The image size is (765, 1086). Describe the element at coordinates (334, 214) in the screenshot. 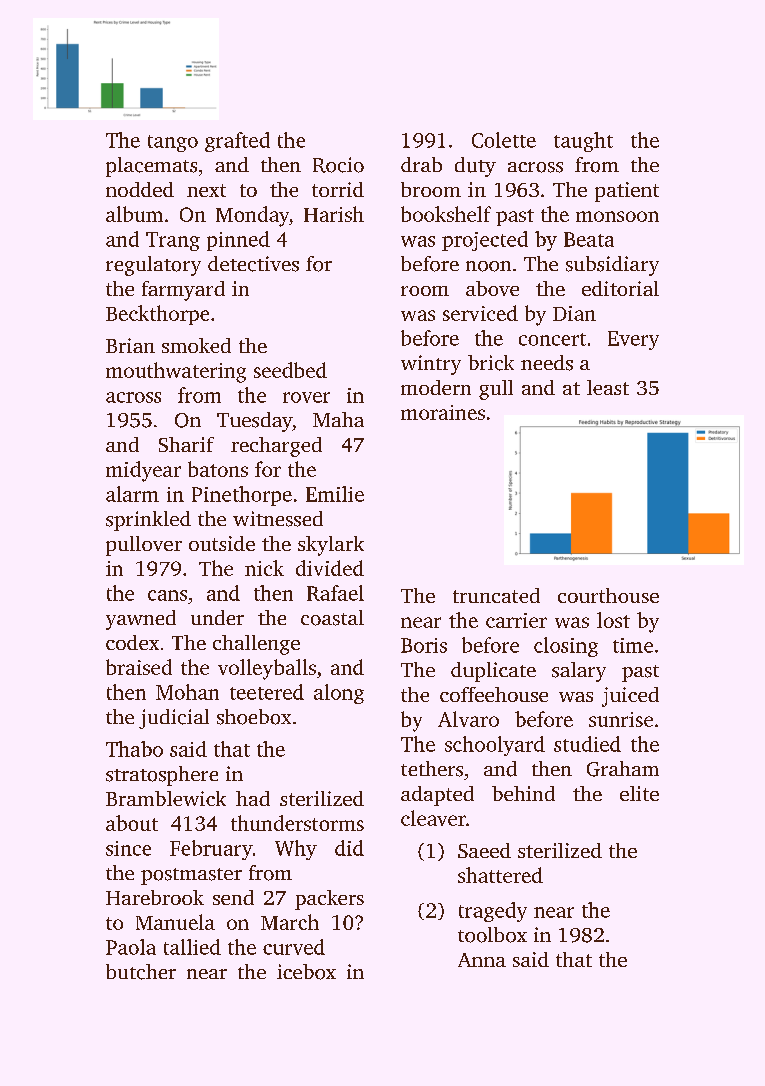

I see `Harish` at that location.
